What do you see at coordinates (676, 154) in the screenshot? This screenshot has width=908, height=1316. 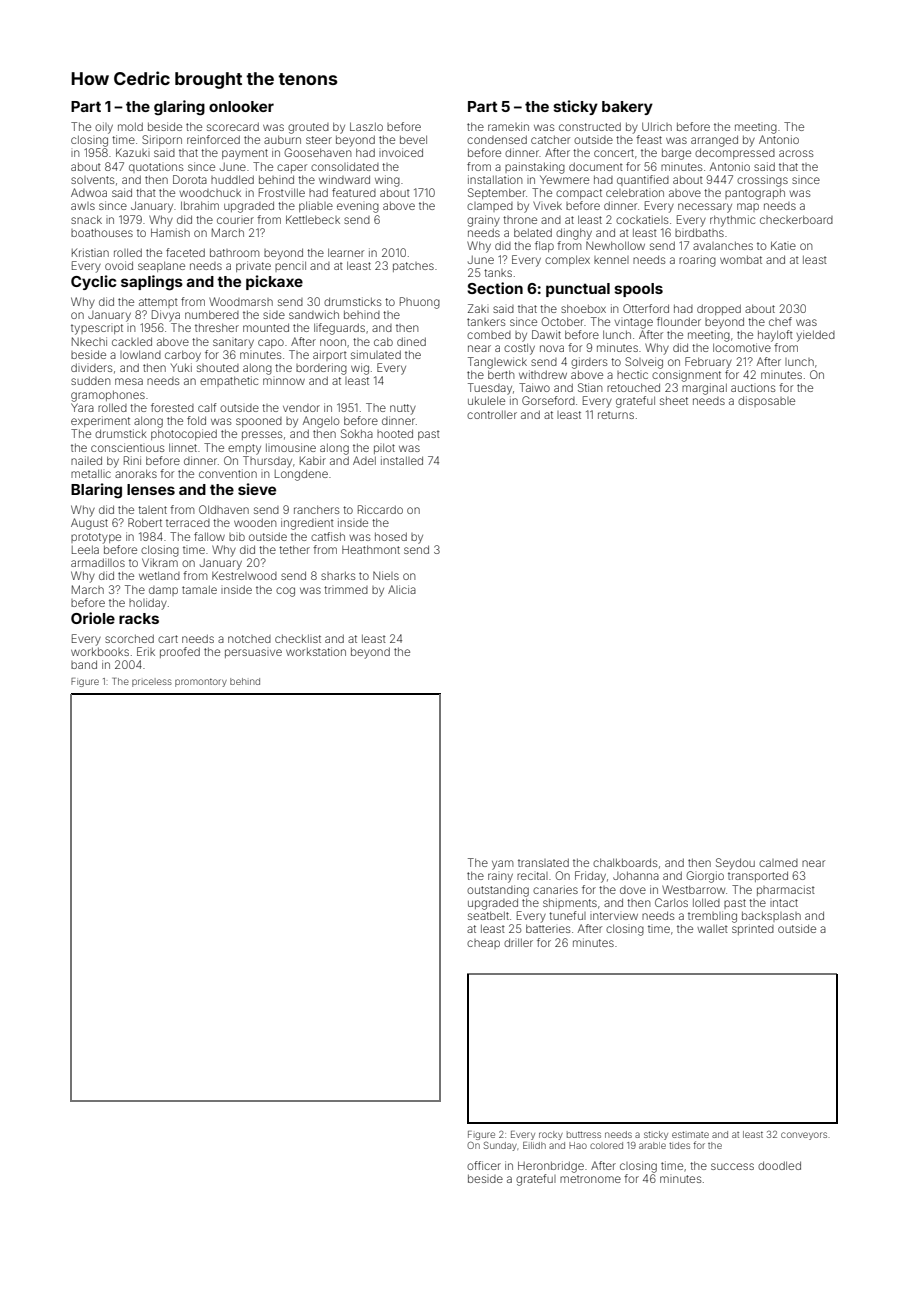 I see `barge` at bounding box center [676, 154].
